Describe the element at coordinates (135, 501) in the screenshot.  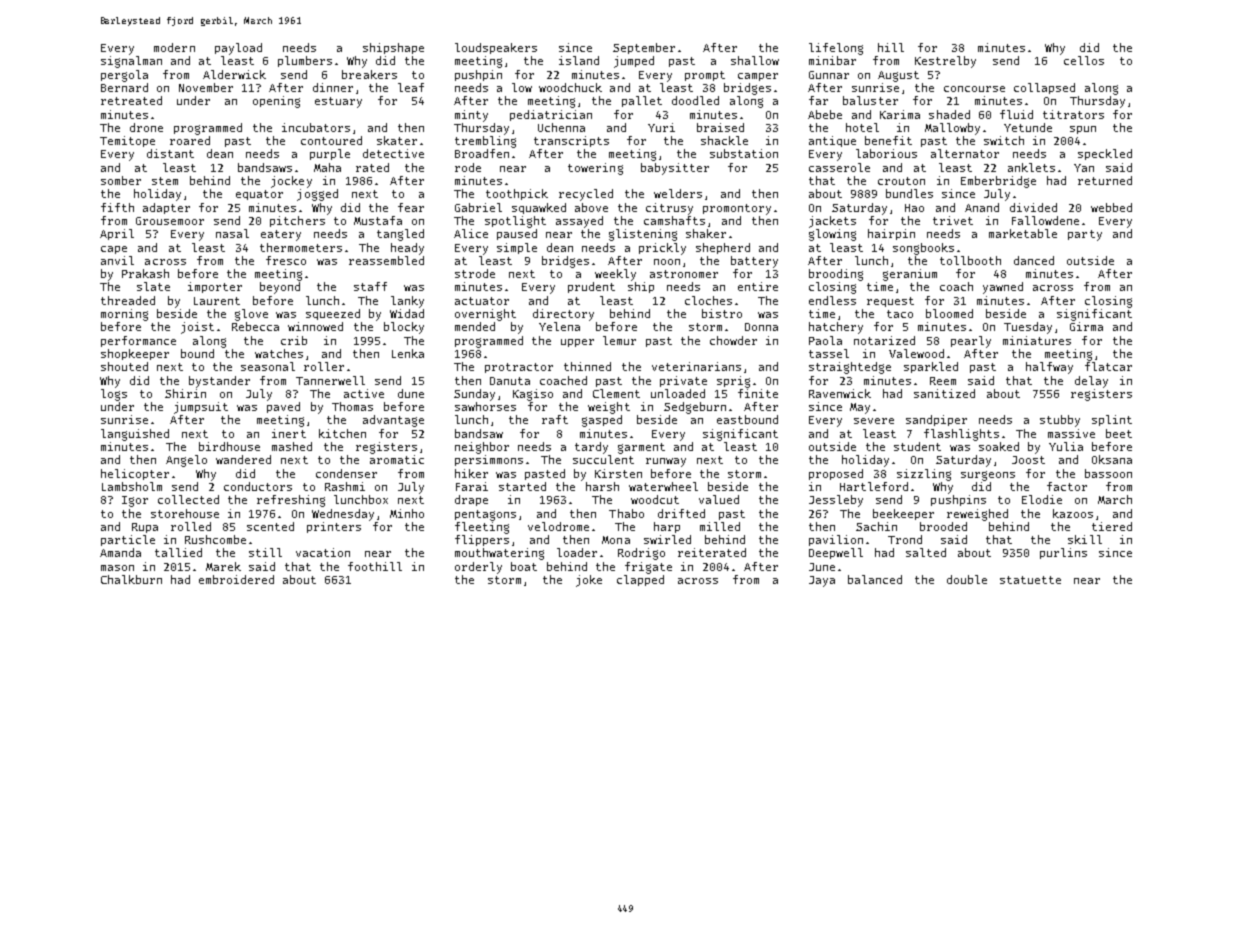
I see `Igor` at that location.
